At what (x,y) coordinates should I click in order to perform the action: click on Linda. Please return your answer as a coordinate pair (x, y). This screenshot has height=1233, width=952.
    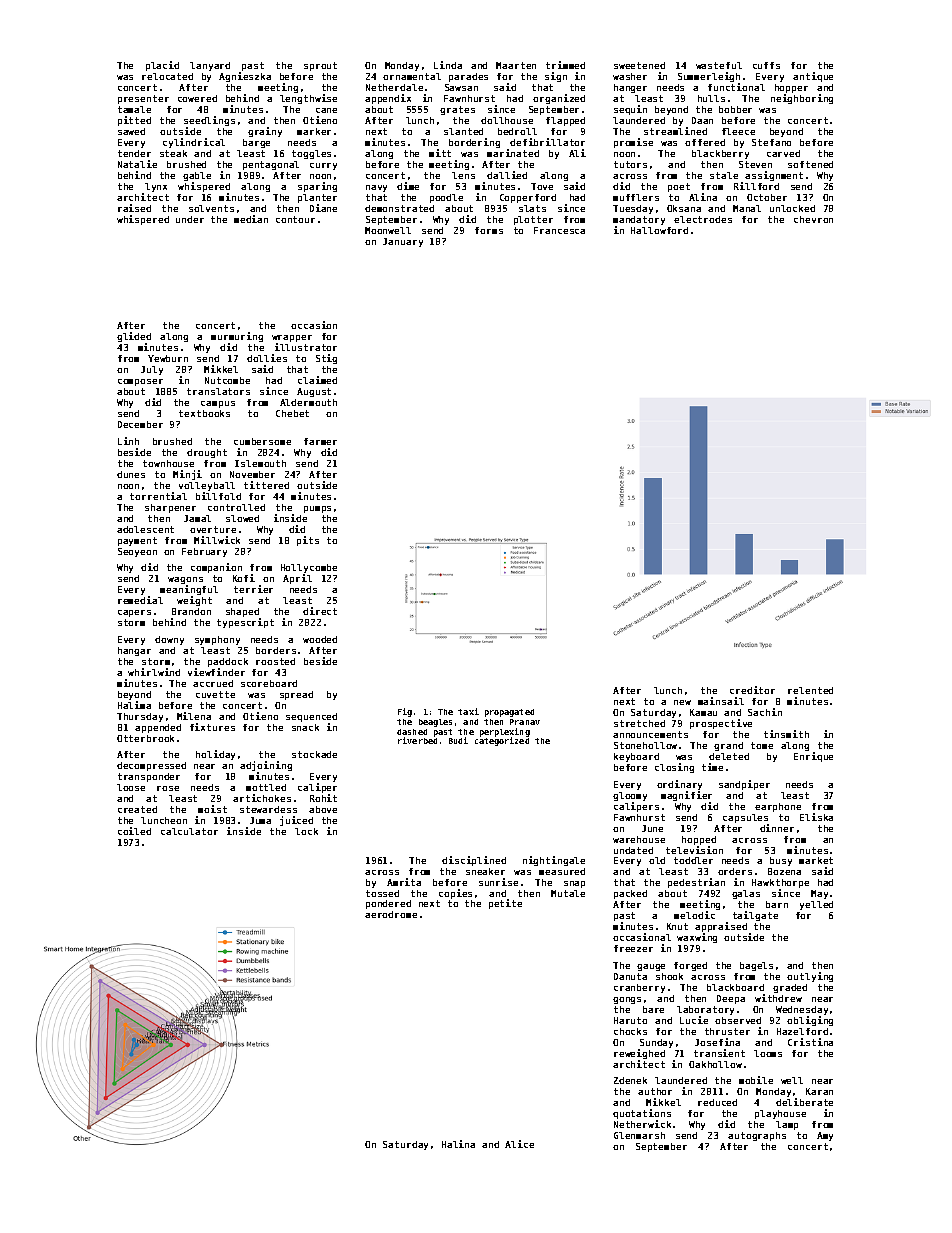
    Looking at the image, I should click on (448, 65).
